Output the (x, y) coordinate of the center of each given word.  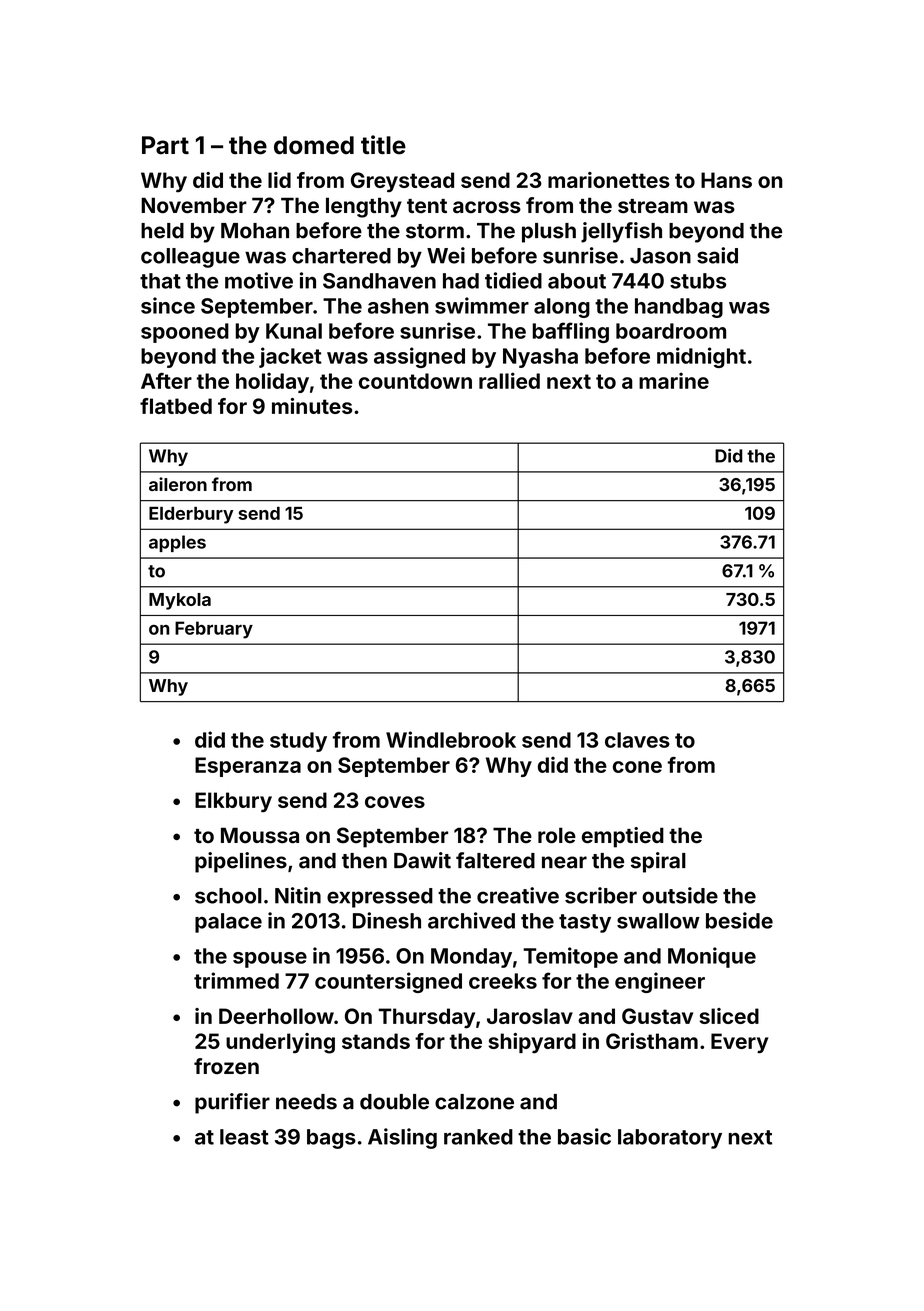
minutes (312, 406)
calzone (474, 1102)
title (383, 145)
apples (177, 543)
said (717, 255)
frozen (226, 1066)
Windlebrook (451, 739)
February (214, 630)
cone (637, 767)
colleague (190, 258)
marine (674, 380)
